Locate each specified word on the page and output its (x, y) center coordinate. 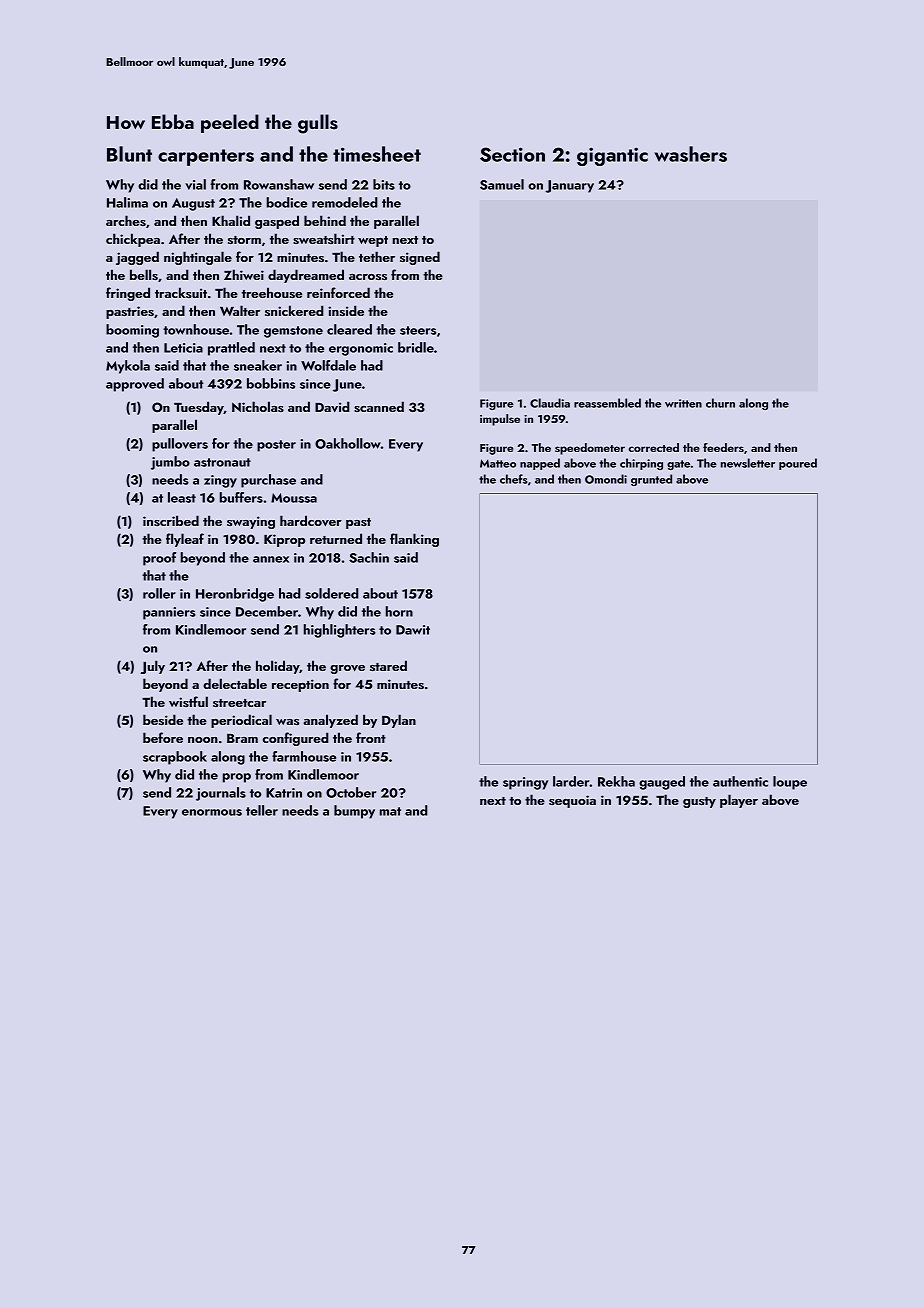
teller (262, 810)
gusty (699, 802)
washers (691, 154)
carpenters (206, 157)
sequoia (572, 801)
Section (512, 154)
